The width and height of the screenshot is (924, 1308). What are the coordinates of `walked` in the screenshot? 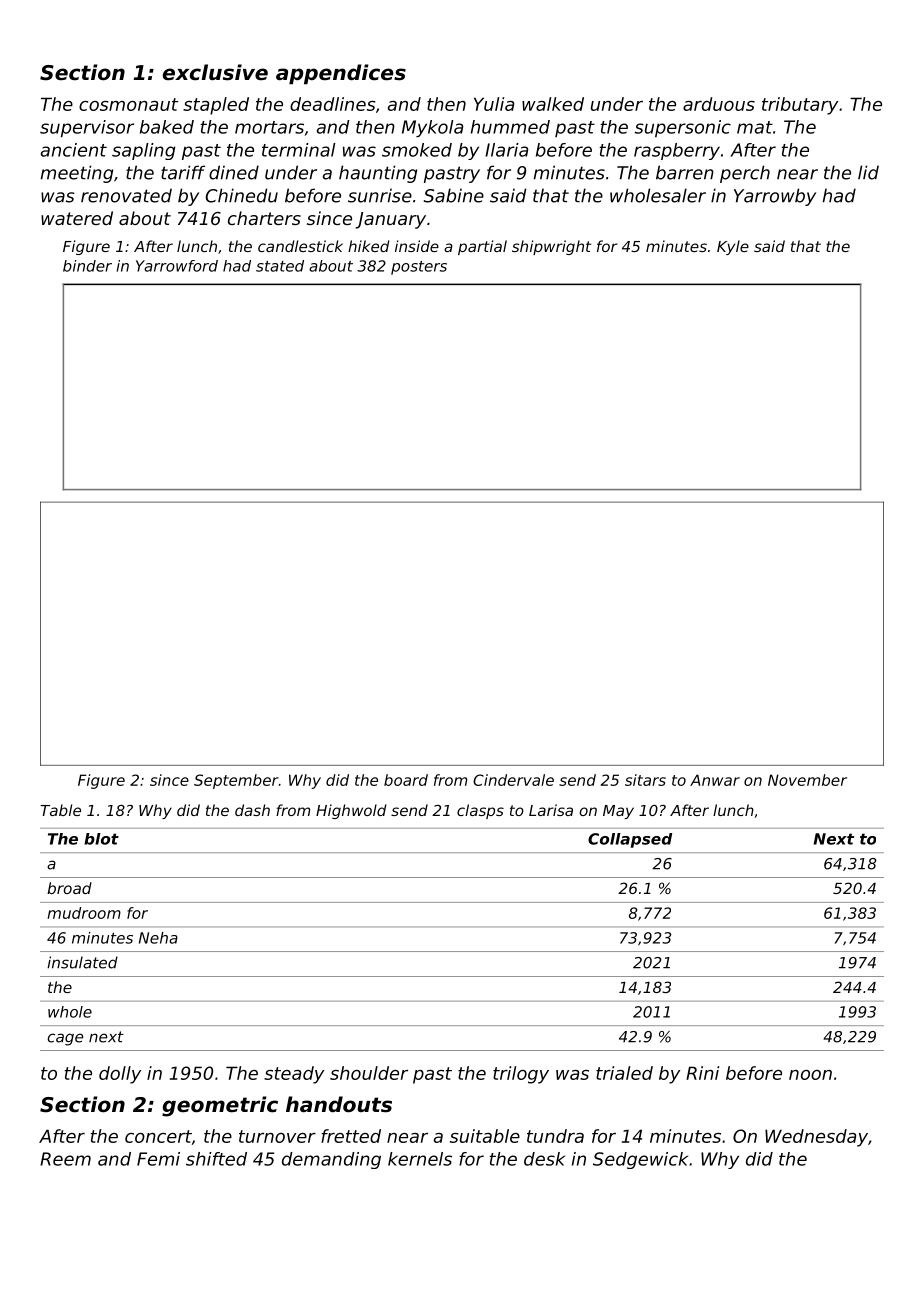 It's located at (553, 104).
